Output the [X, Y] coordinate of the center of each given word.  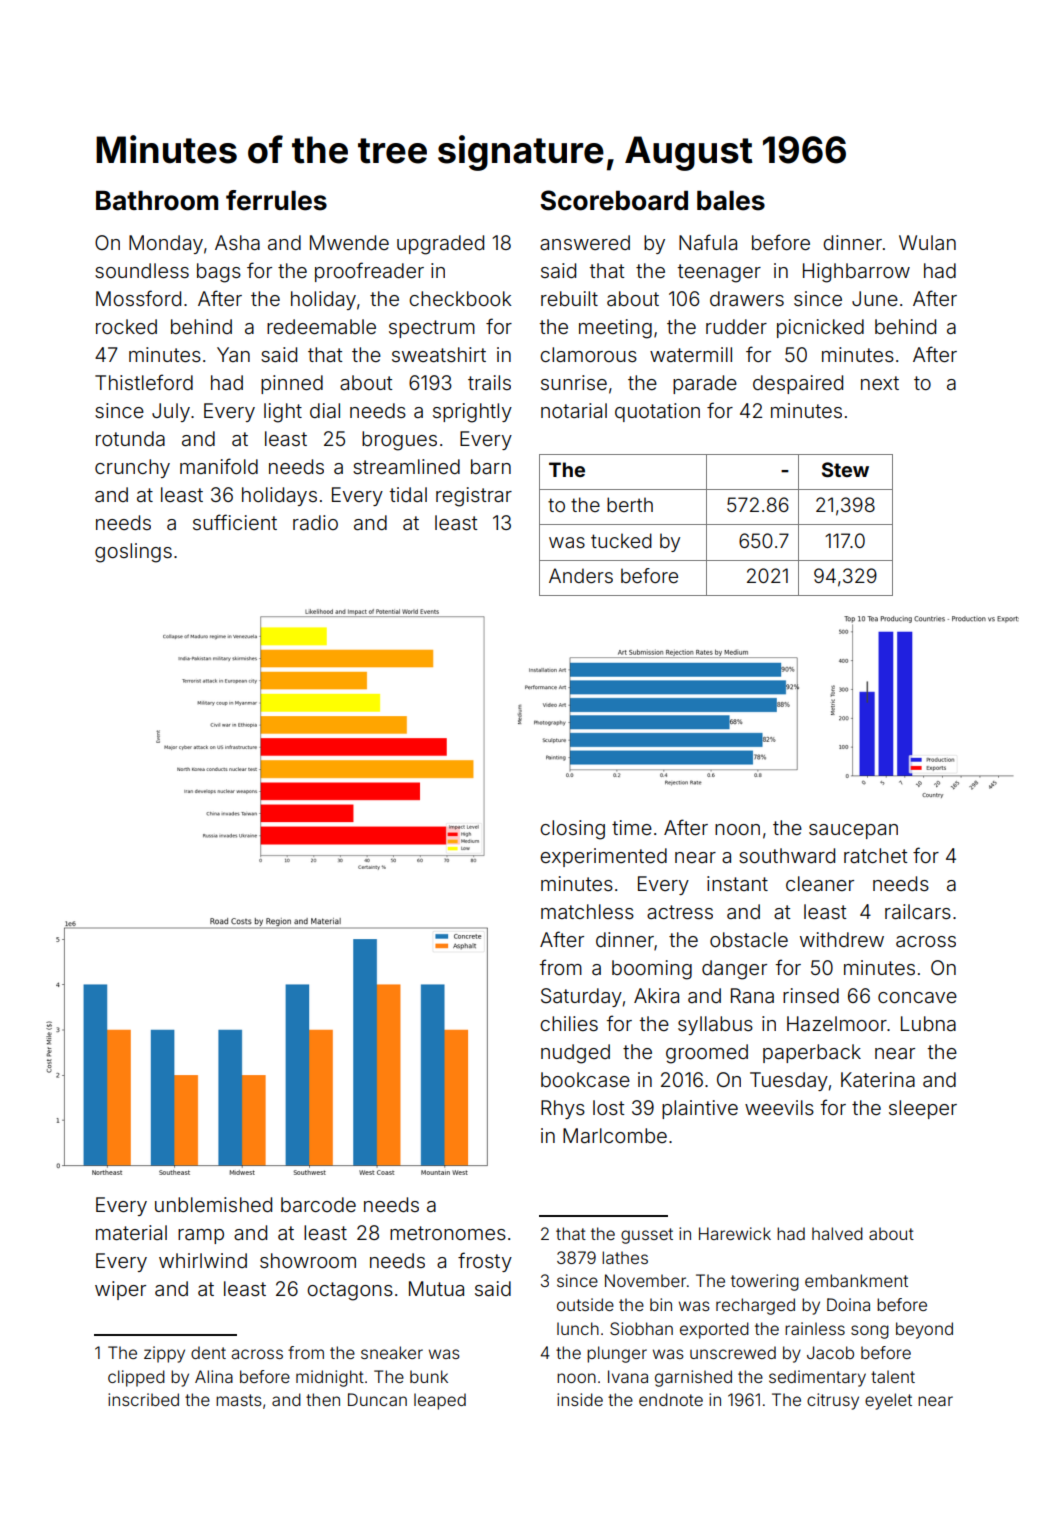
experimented [603, 857]
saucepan [853, 831]
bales [731, 201]
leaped [440, 1401]
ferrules [276, 200]
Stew [845, 469]
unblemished [213, 1204]
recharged [755, 1306]
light [283, 413]
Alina [214, 1376]
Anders [581, 575]
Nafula [708, 242]
